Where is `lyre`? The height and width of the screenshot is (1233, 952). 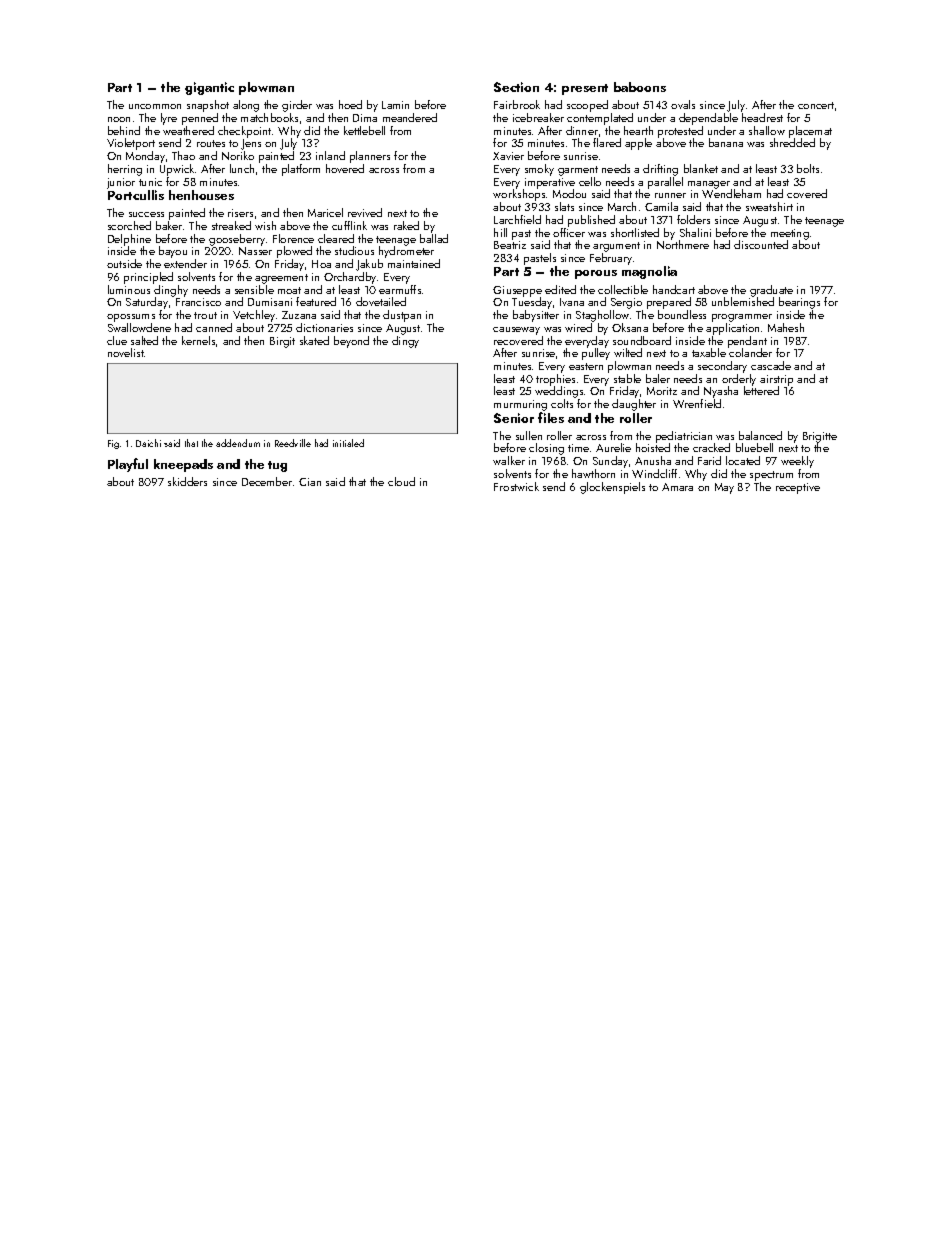
lyre is located at coordinates (169, 119).
